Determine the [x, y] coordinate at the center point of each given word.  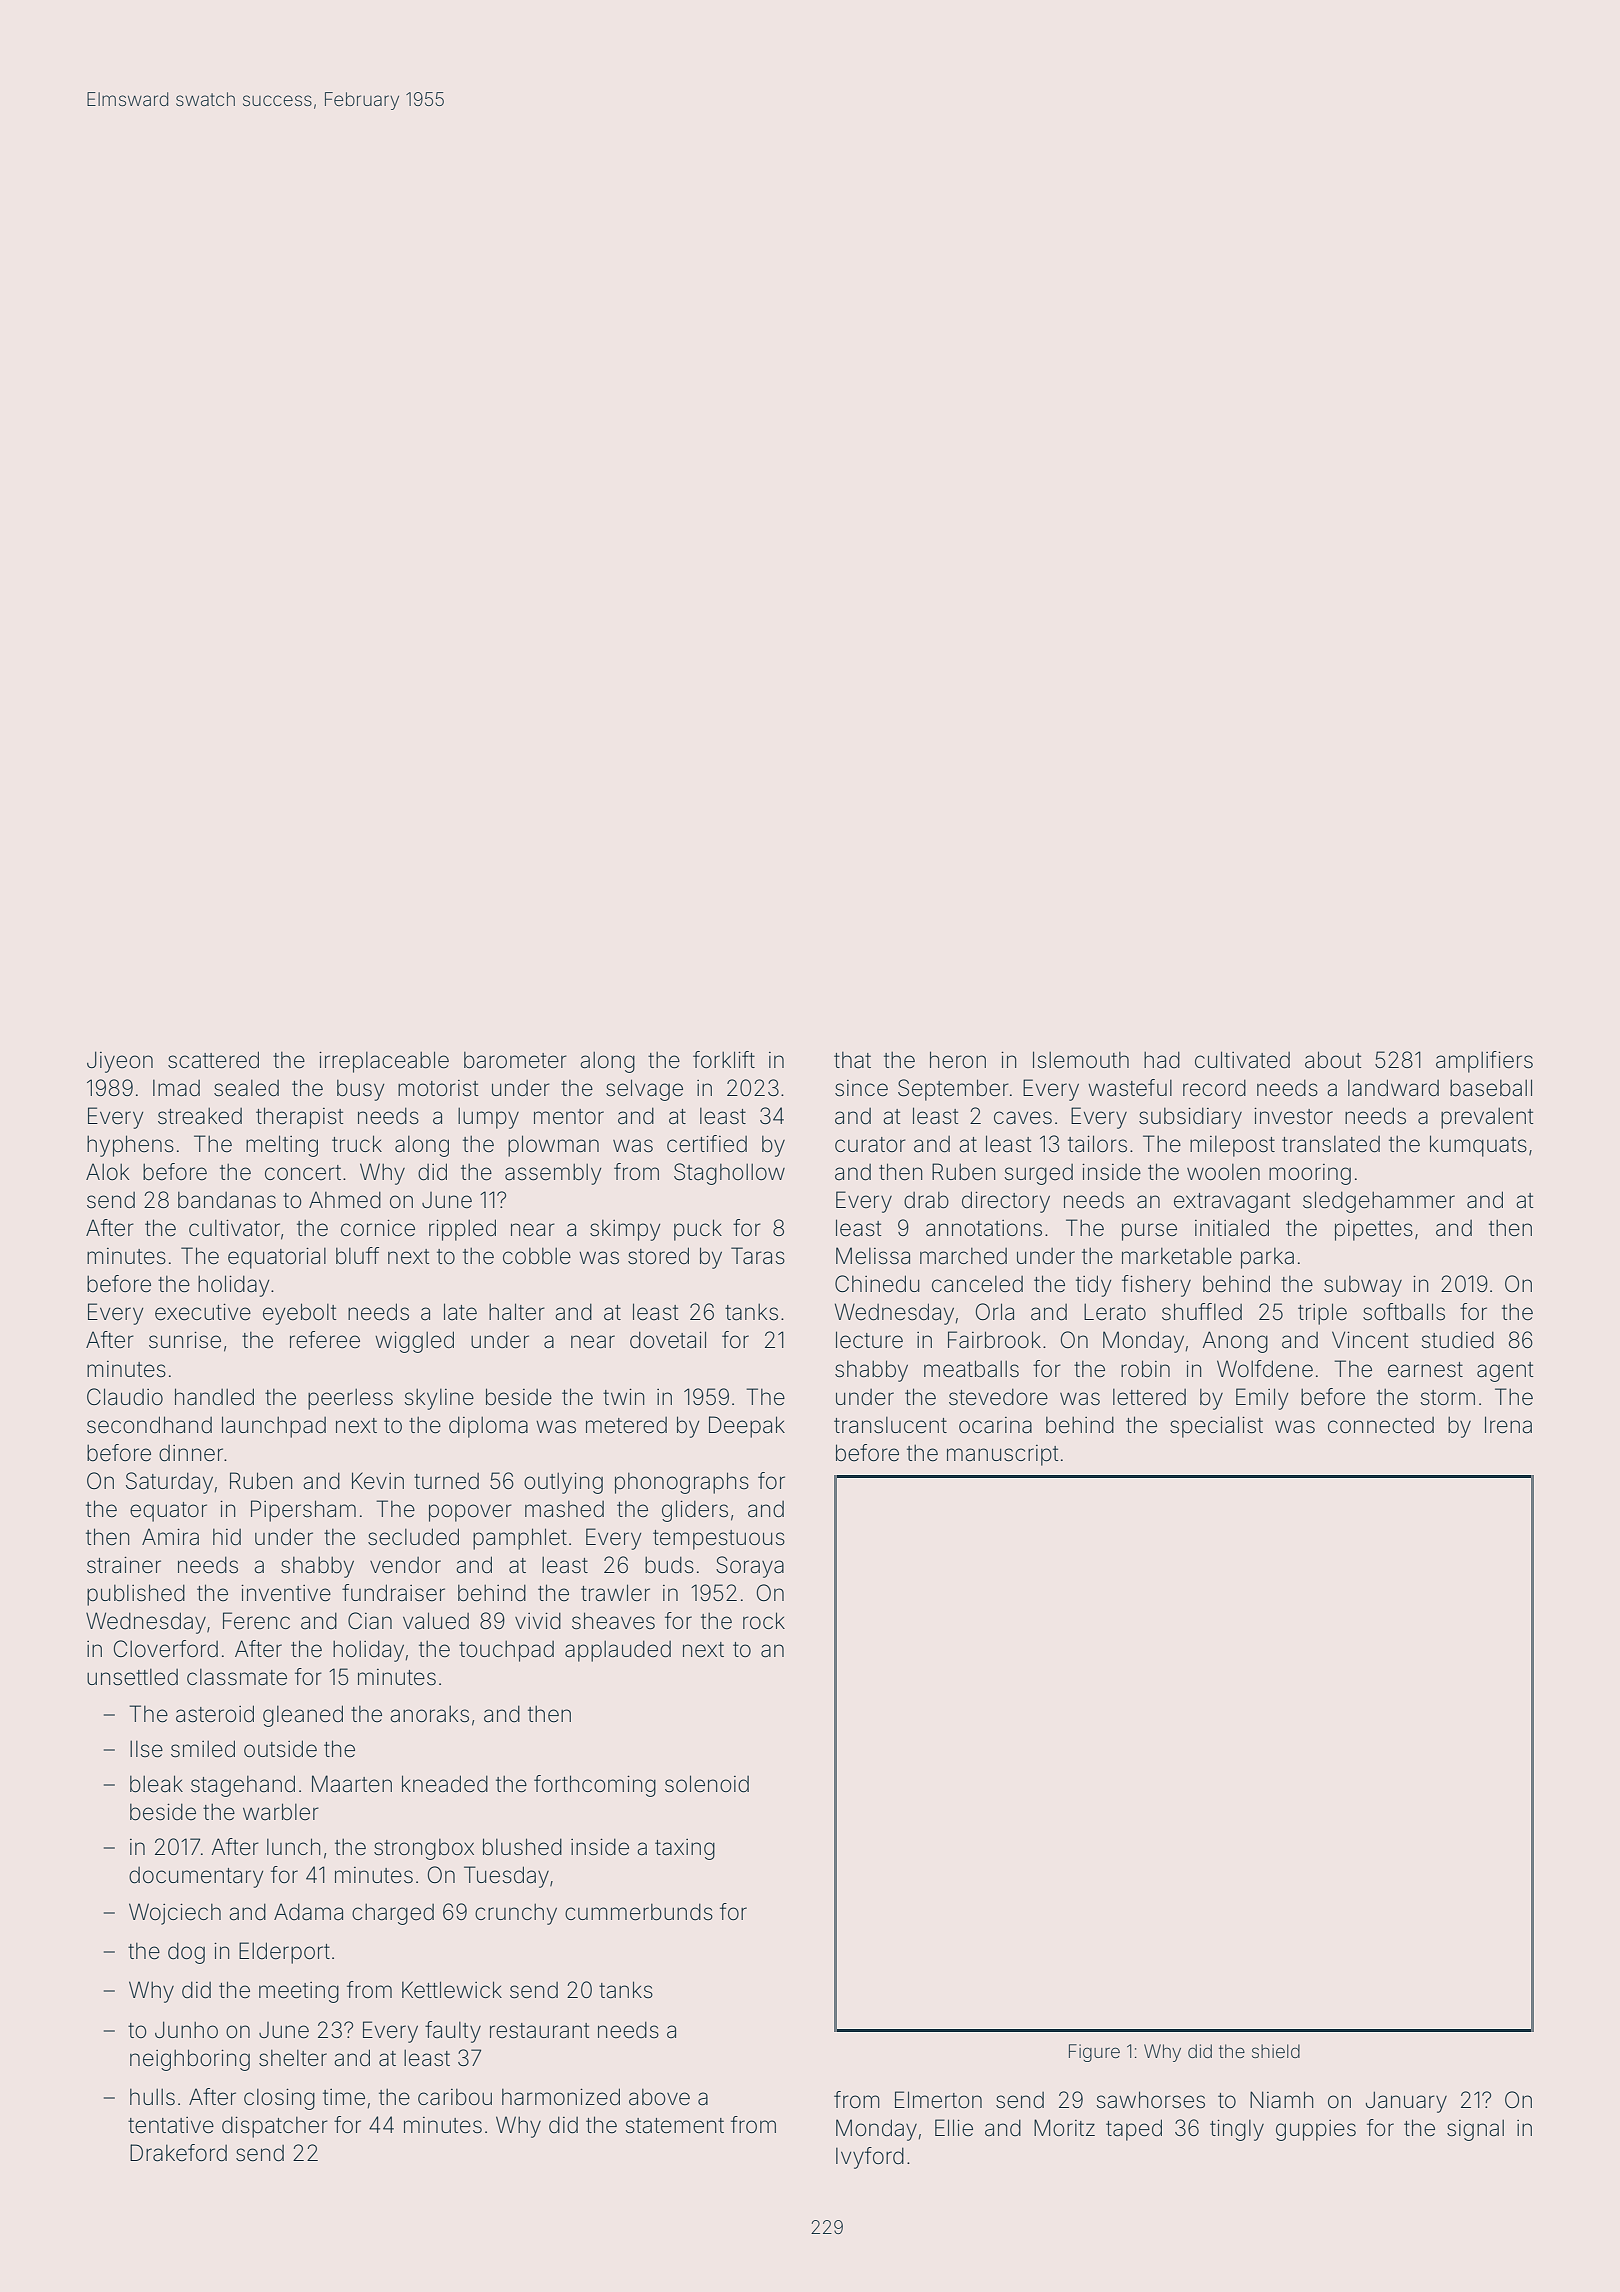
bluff [357, 1256]
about [1333, 1060]
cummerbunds [639, 1912]
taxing [685, 1849]
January [1406, 2102]
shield [1276, 2051]
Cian [370, 1621]
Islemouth [1081, 1060]
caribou [455, 2097]
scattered [213, 1060]
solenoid [707, 1784]
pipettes [1374, 1230]
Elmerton [938, 2100]
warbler [281, 1812]
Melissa [873, 1256]
